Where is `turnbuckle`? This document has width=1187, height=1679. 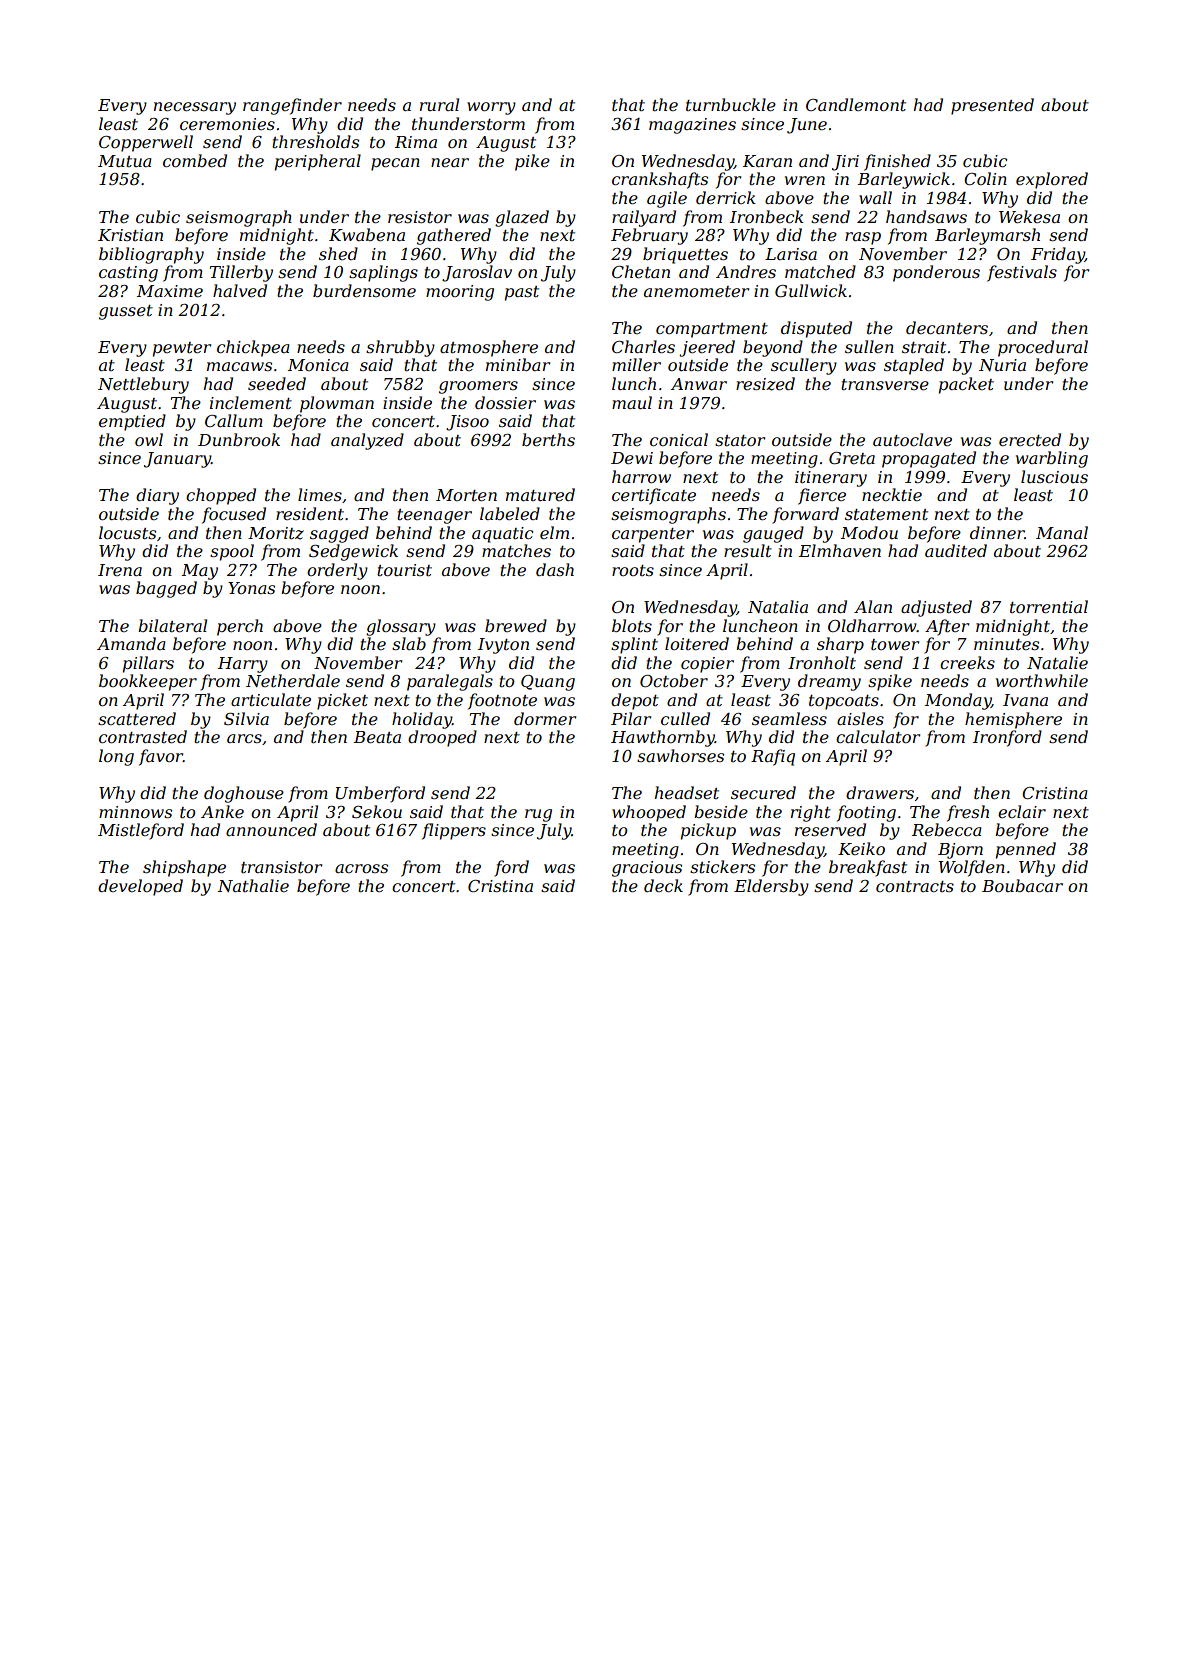 turnbuckle is located at coordinates (731, 104).
